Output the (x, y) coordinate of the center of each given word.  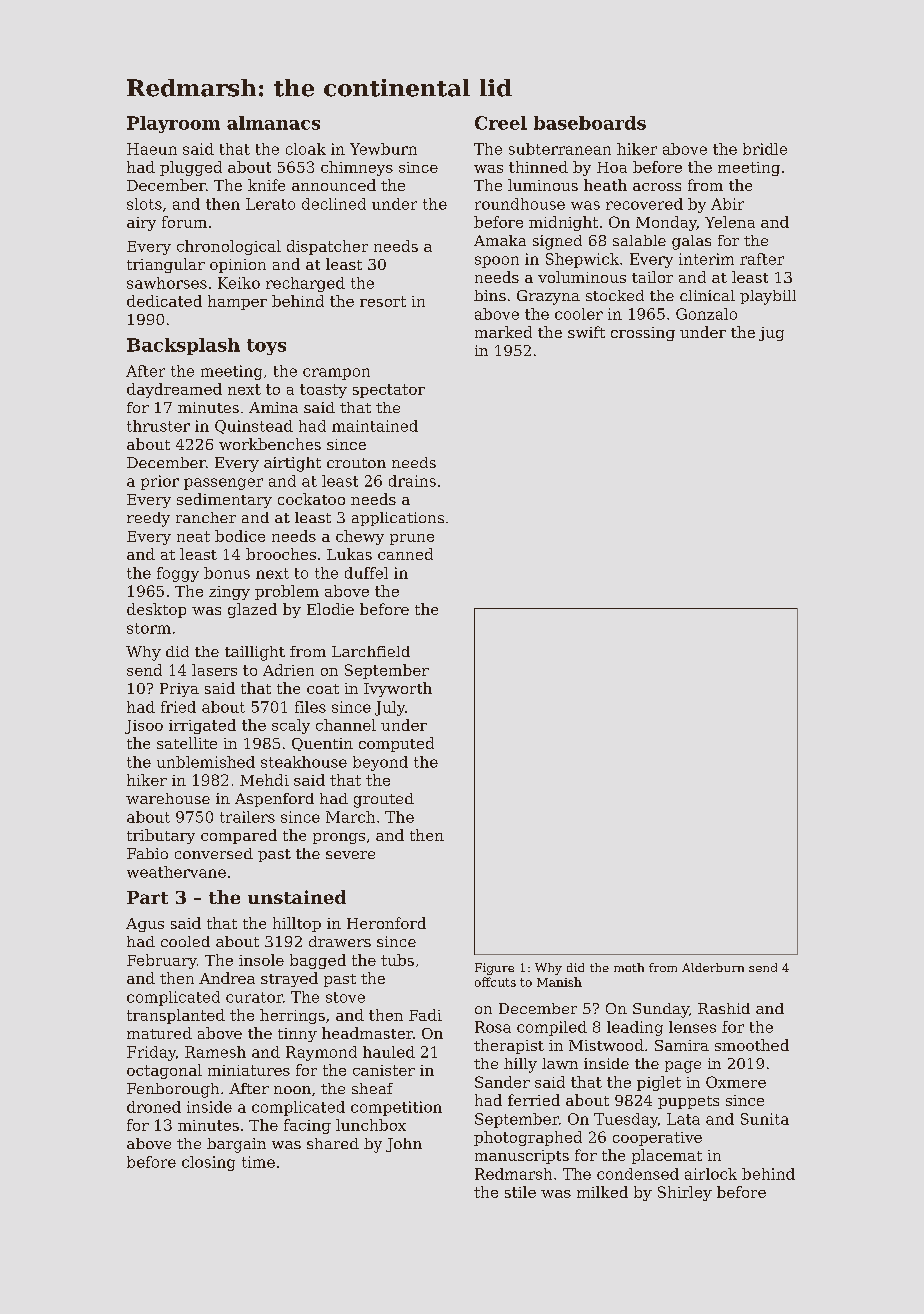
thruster (158, 426)
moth (629, 967)
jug (771, 334)
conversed (214, 853)
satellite (187, 743)
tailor (652, 277)
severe (350, 855)
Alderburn (713, 967)
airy (141, 224)
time (258, 1162)
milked (602, 1192)
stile (520, 1192)
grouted (384, 800)
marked (503, 332)
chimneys (357, 168)
